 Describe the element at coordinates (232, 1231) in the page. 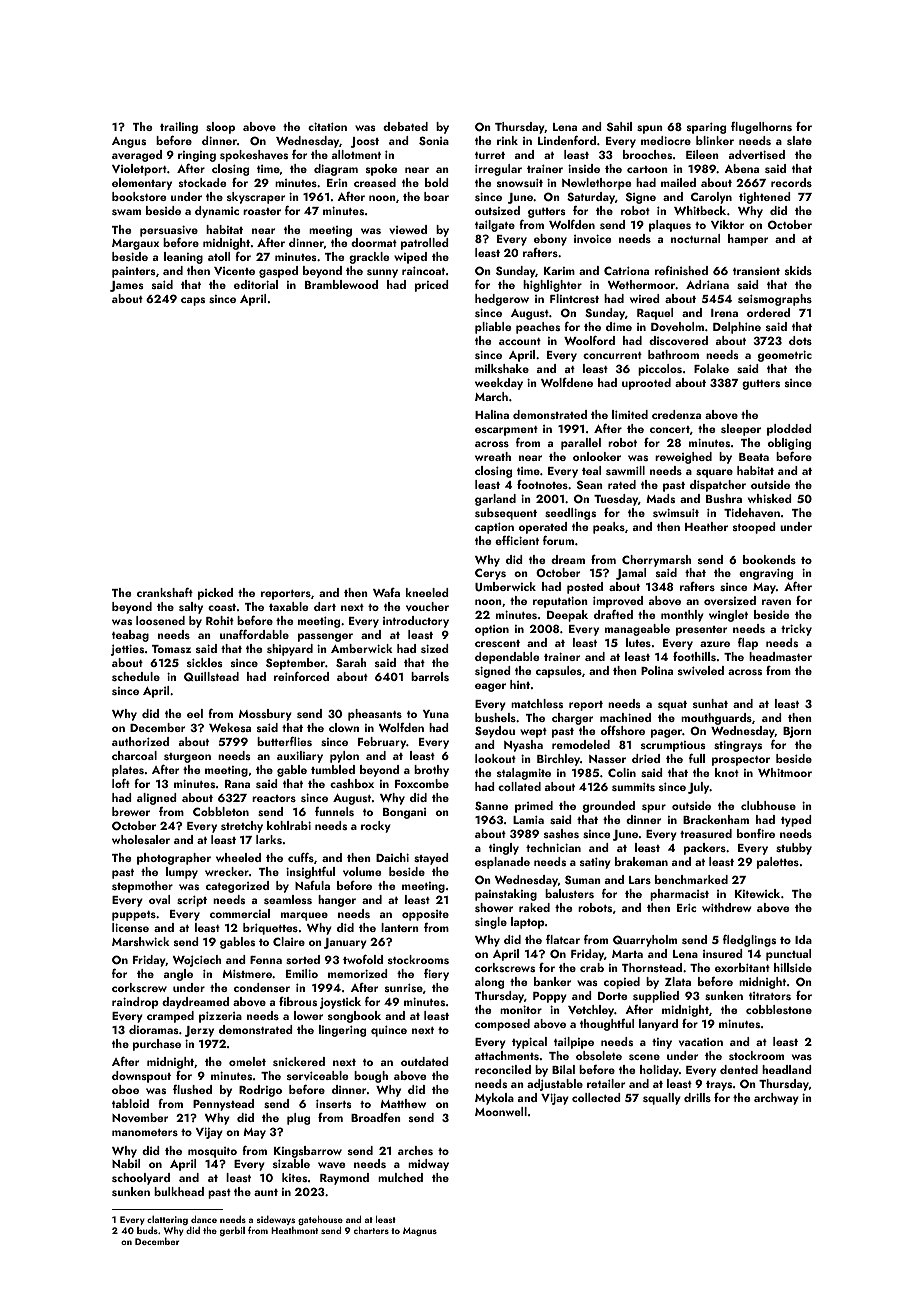

I see `gerbil` at that location.
